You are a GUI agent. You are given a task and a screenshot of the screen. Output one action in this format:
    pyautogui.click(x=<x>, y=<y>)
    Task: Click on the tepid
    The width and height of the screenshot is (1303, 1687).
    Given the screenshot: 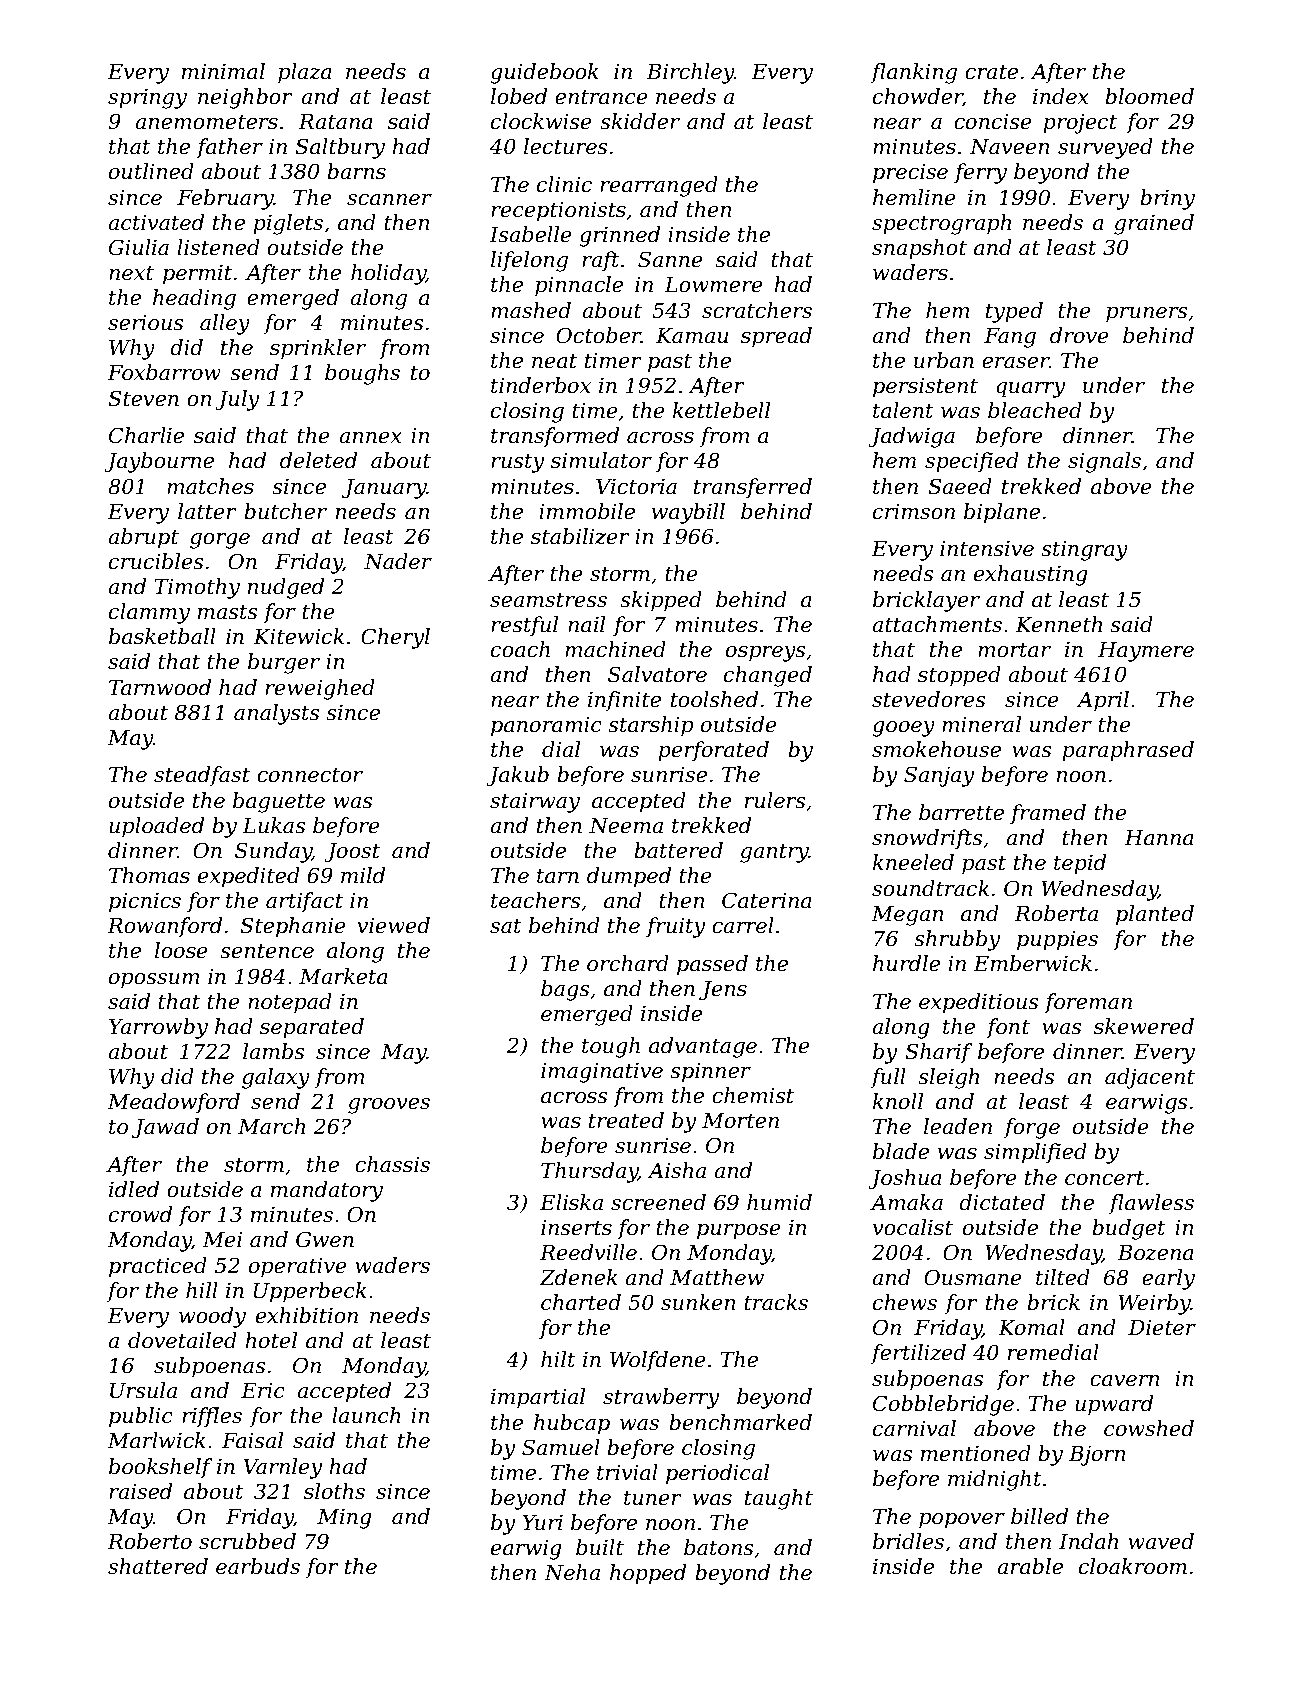 What is the action you would take?
    pyautogui.click(x=1080, y=864)
